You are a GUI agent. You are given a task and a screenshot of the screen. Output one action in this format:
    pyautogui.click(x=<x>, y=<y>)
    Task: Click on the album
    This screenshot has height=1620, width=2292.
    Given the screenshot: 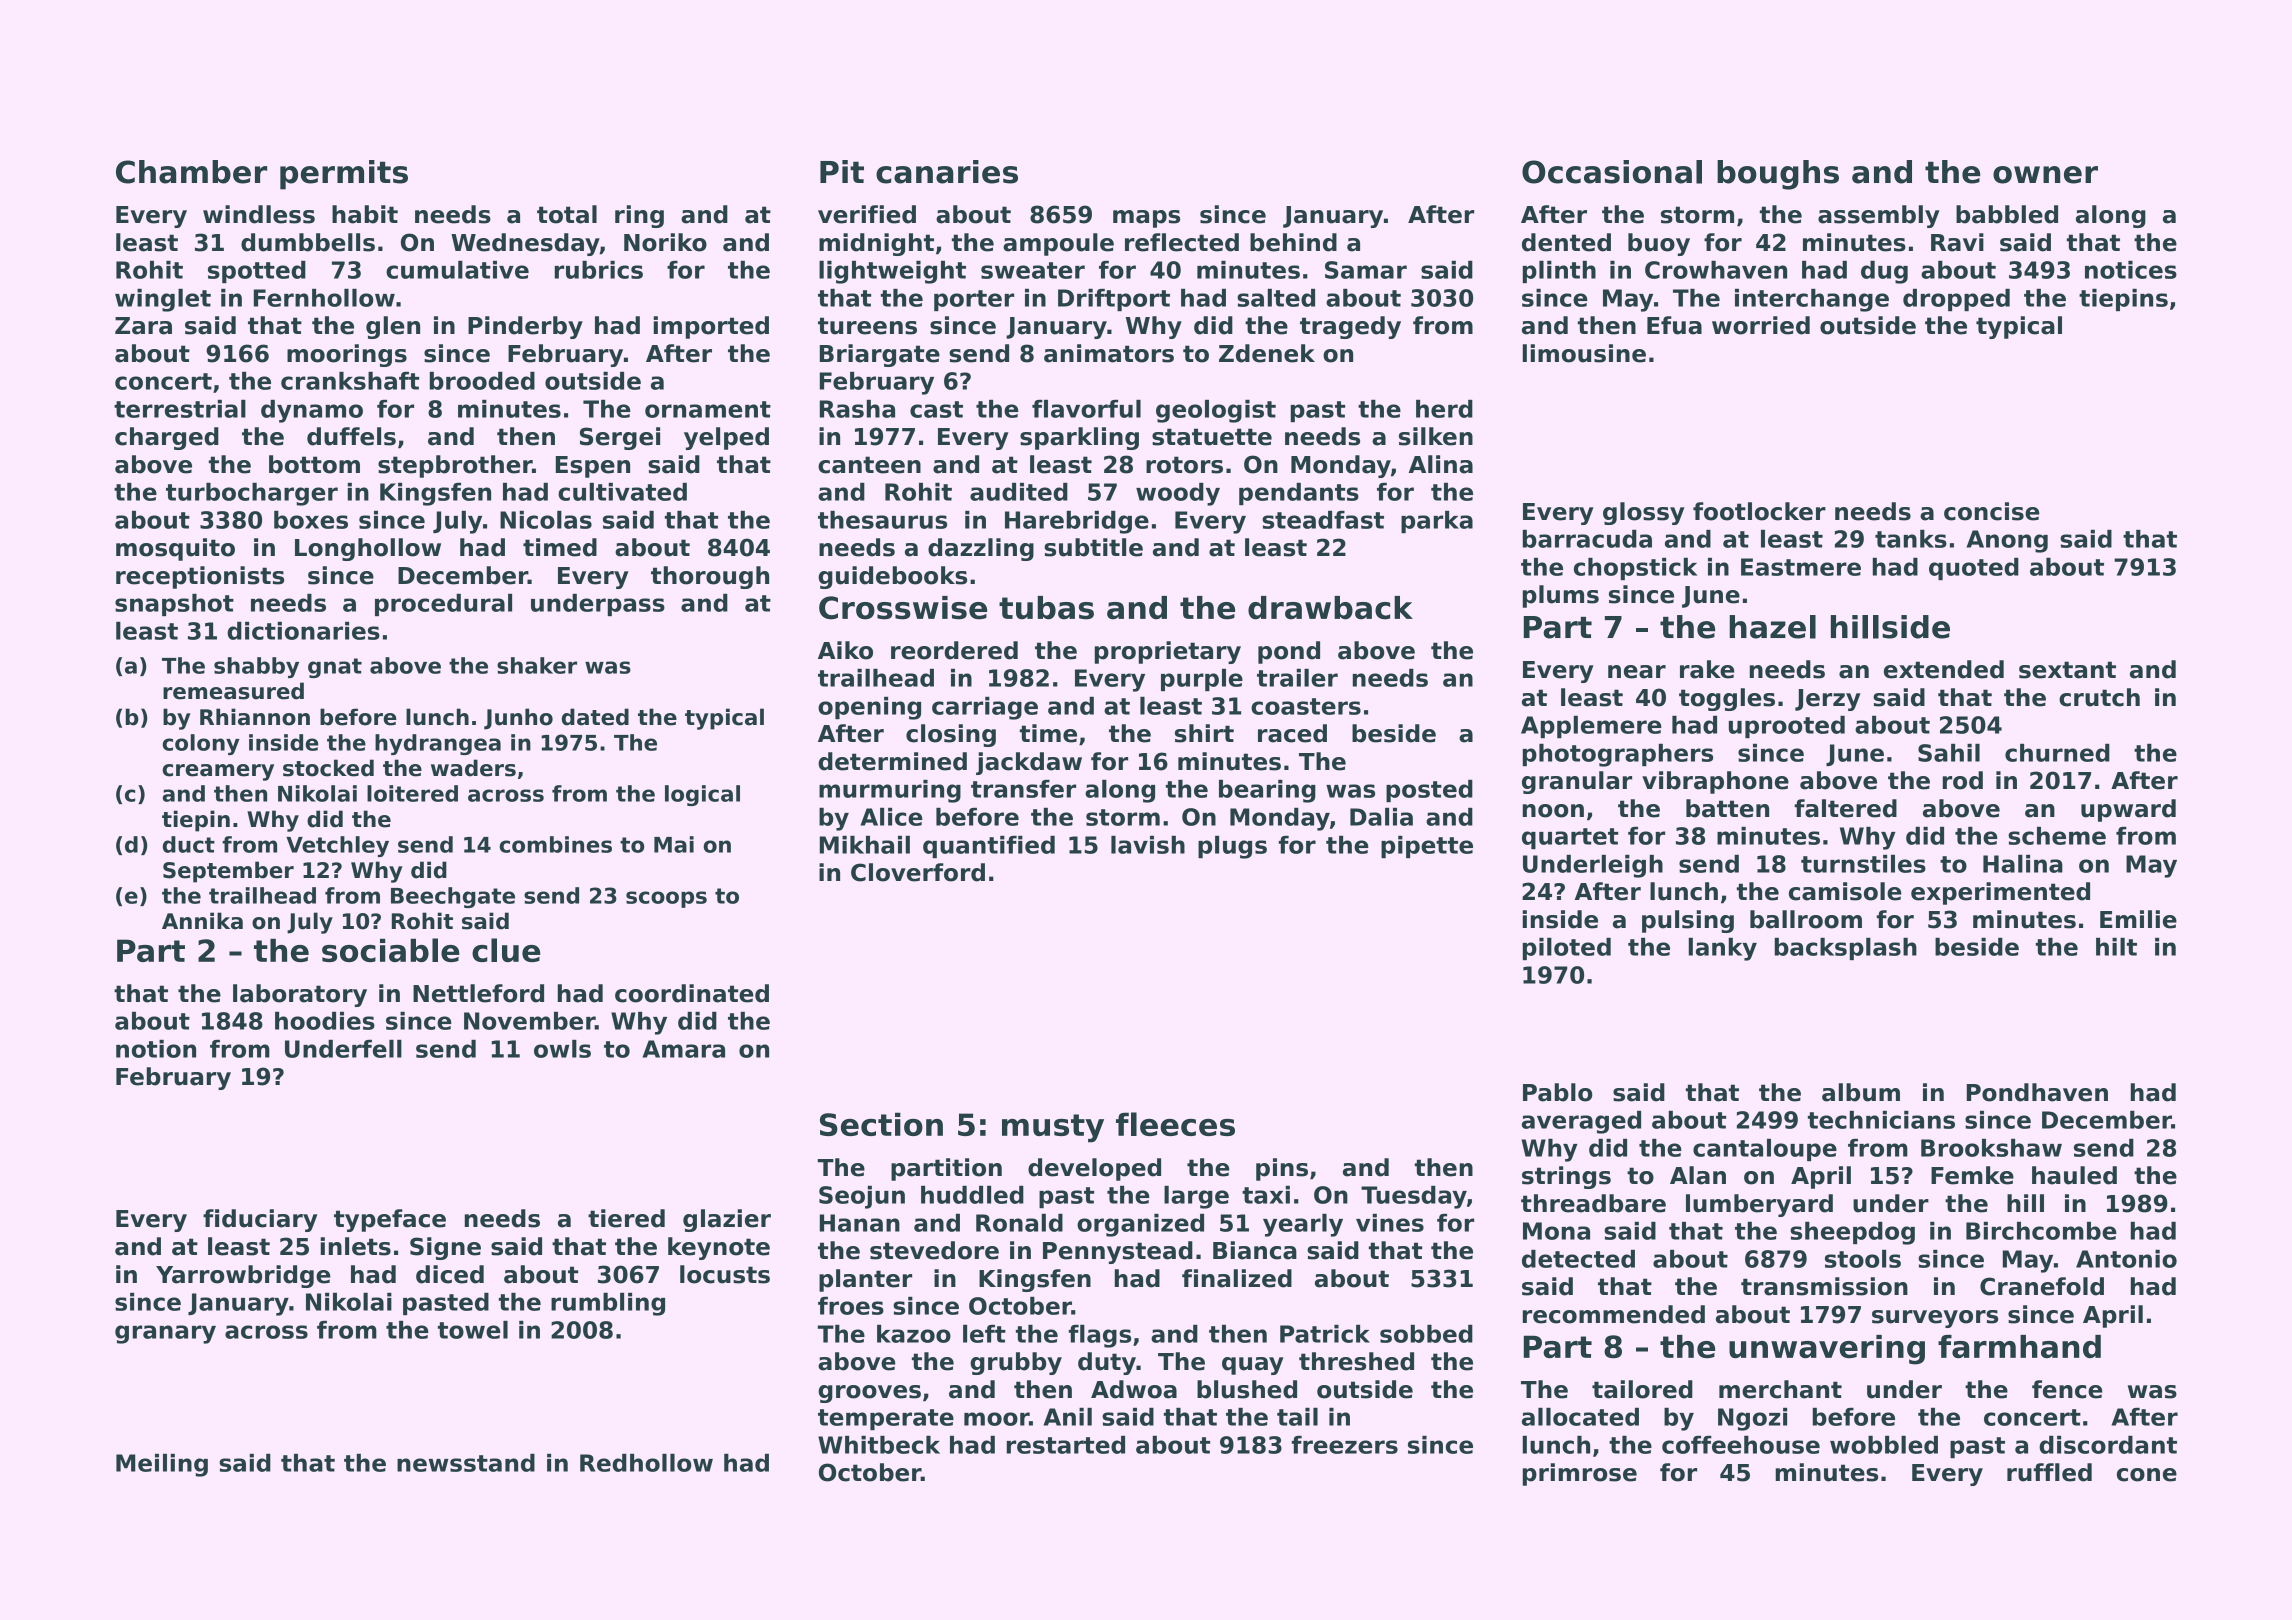 What is the action you would take?
    pyautogui.click(x=1861, y=1092)
